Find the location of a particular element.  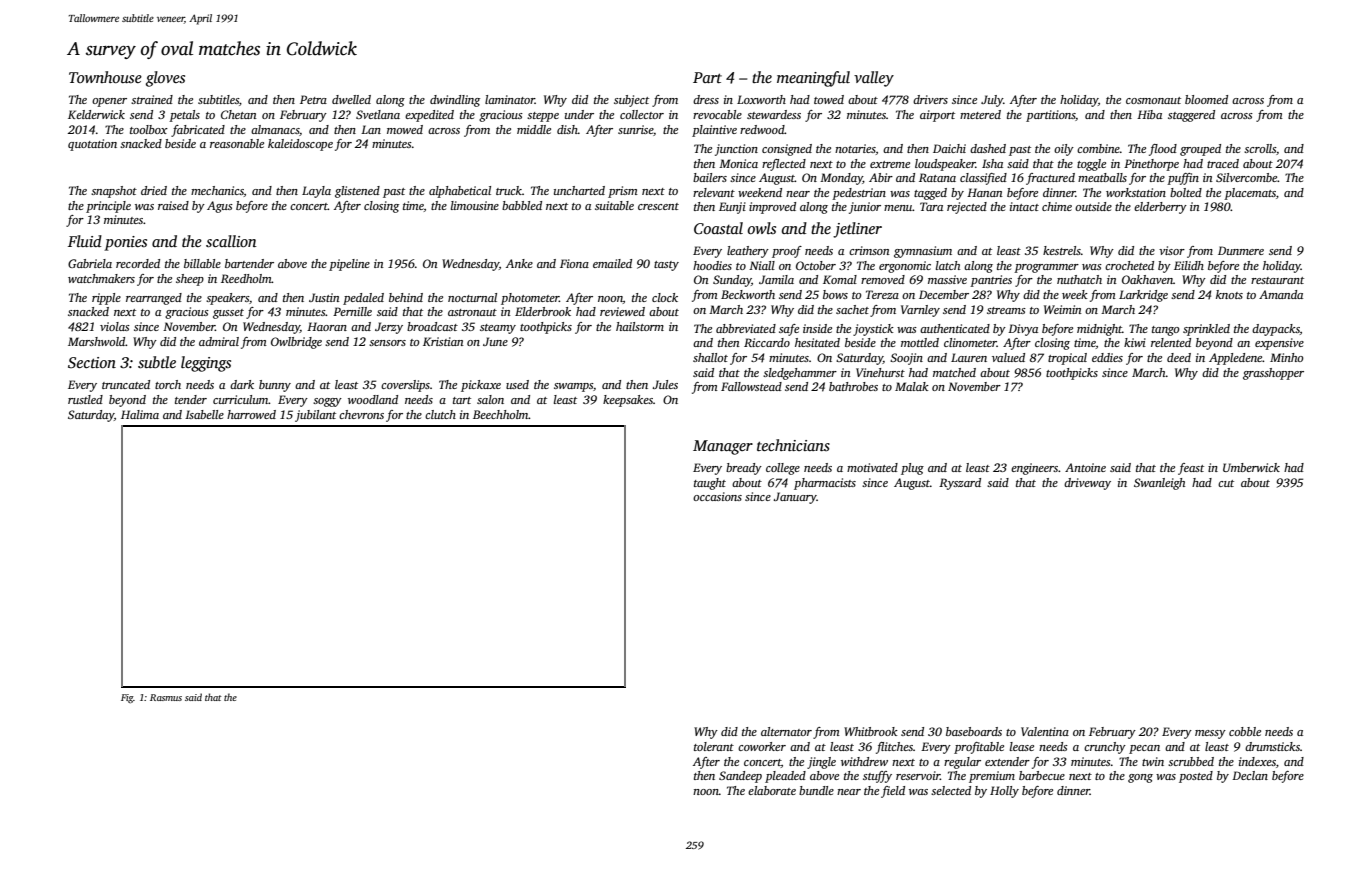

watchmakers is located at coordinates (101, 278).
